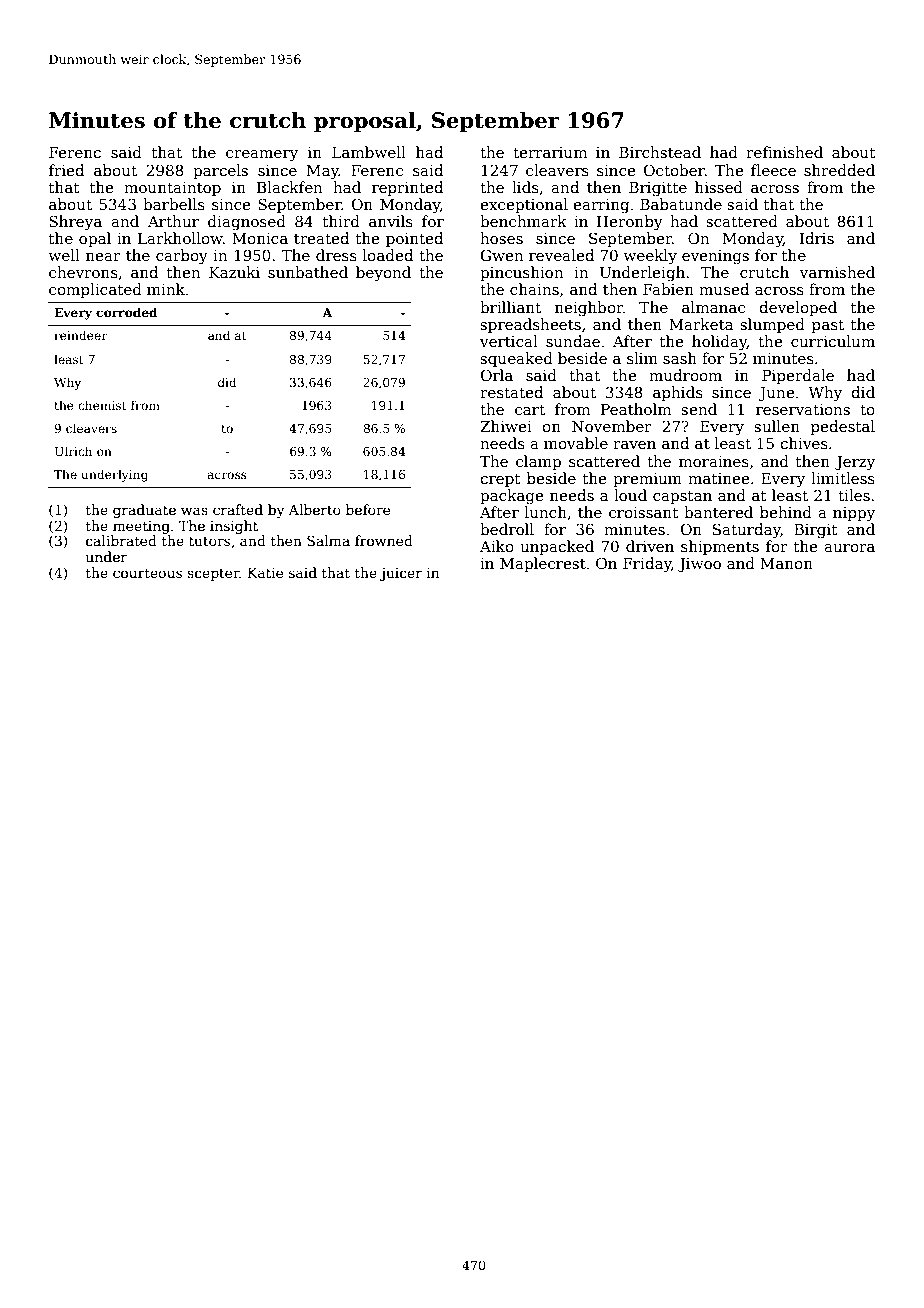 The height and width of the document is (1308, 924). I want to click on Kazuki, so click(234, 272).
